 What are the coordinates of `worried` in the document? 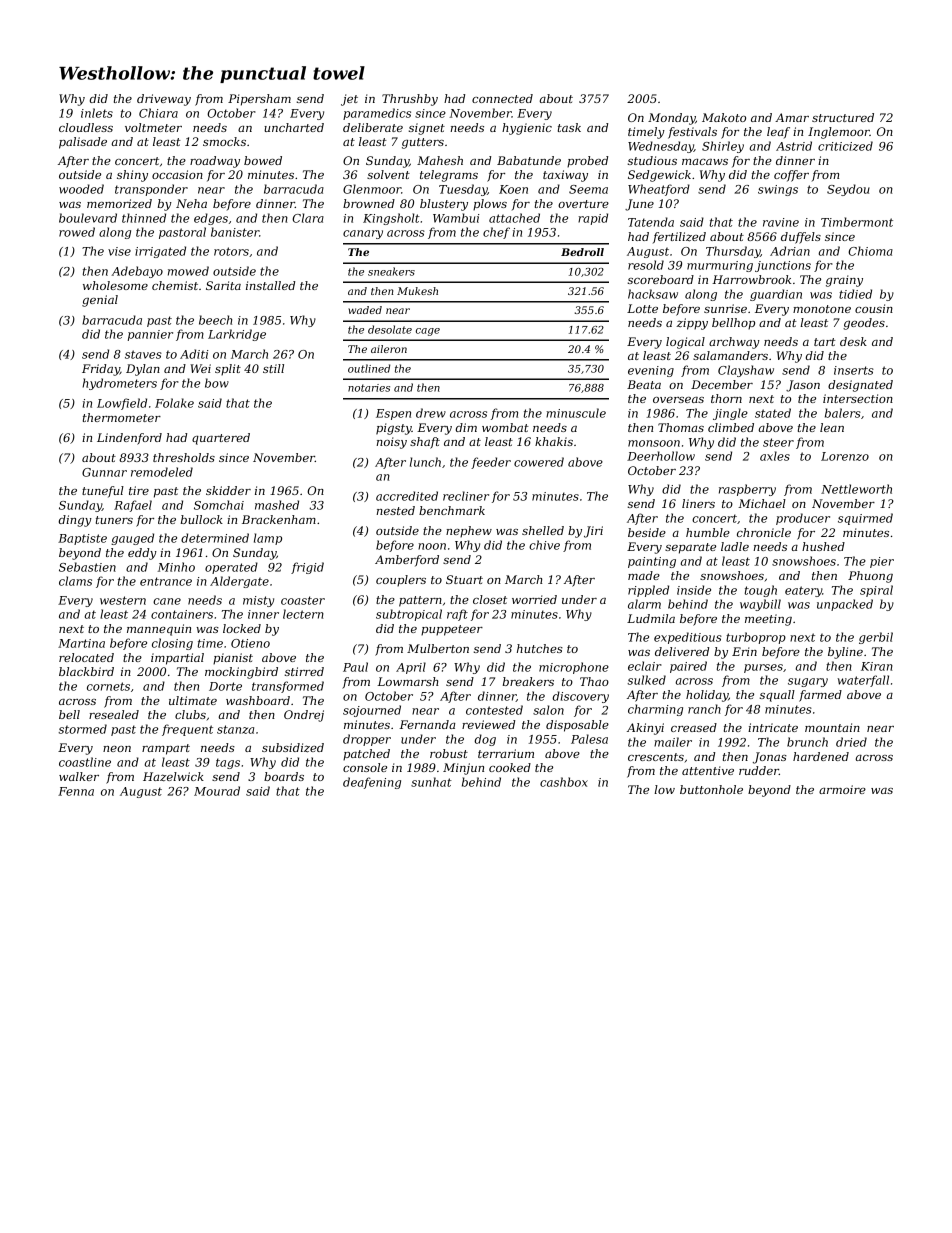 It's located at (534, 599).
